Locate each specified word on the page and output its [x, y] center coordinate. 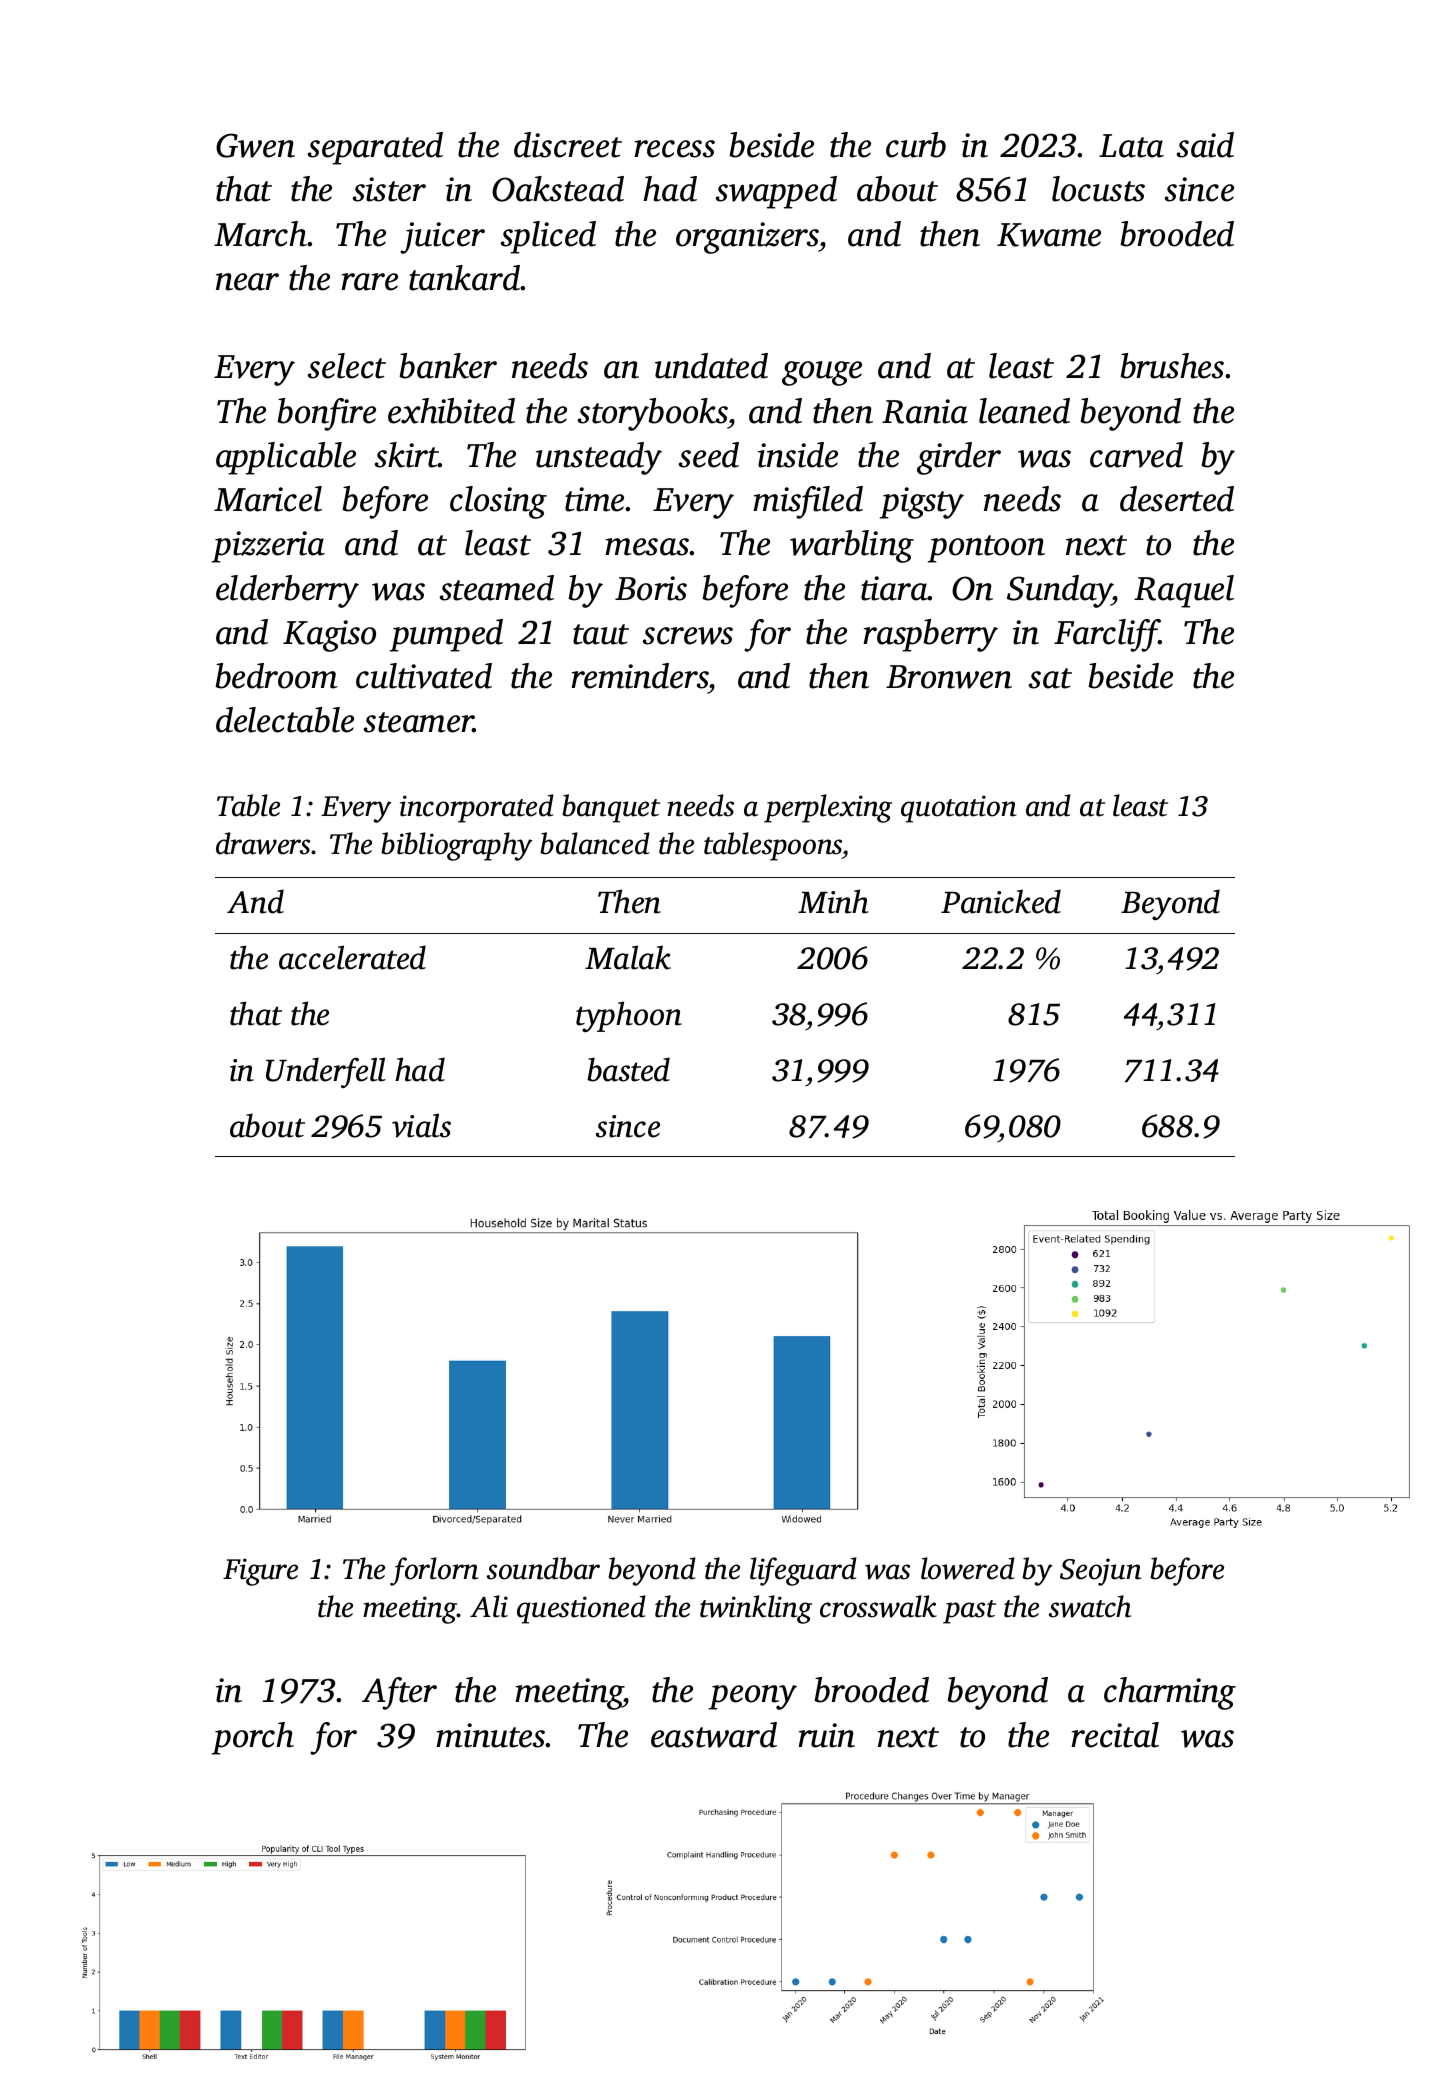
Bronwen [949, 677]
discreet [568, 145]
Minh [833, 901]
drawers [264, 843]
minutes [491, 1735]
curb [916, 145]
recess [674, 149]
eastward [714, 1735]
